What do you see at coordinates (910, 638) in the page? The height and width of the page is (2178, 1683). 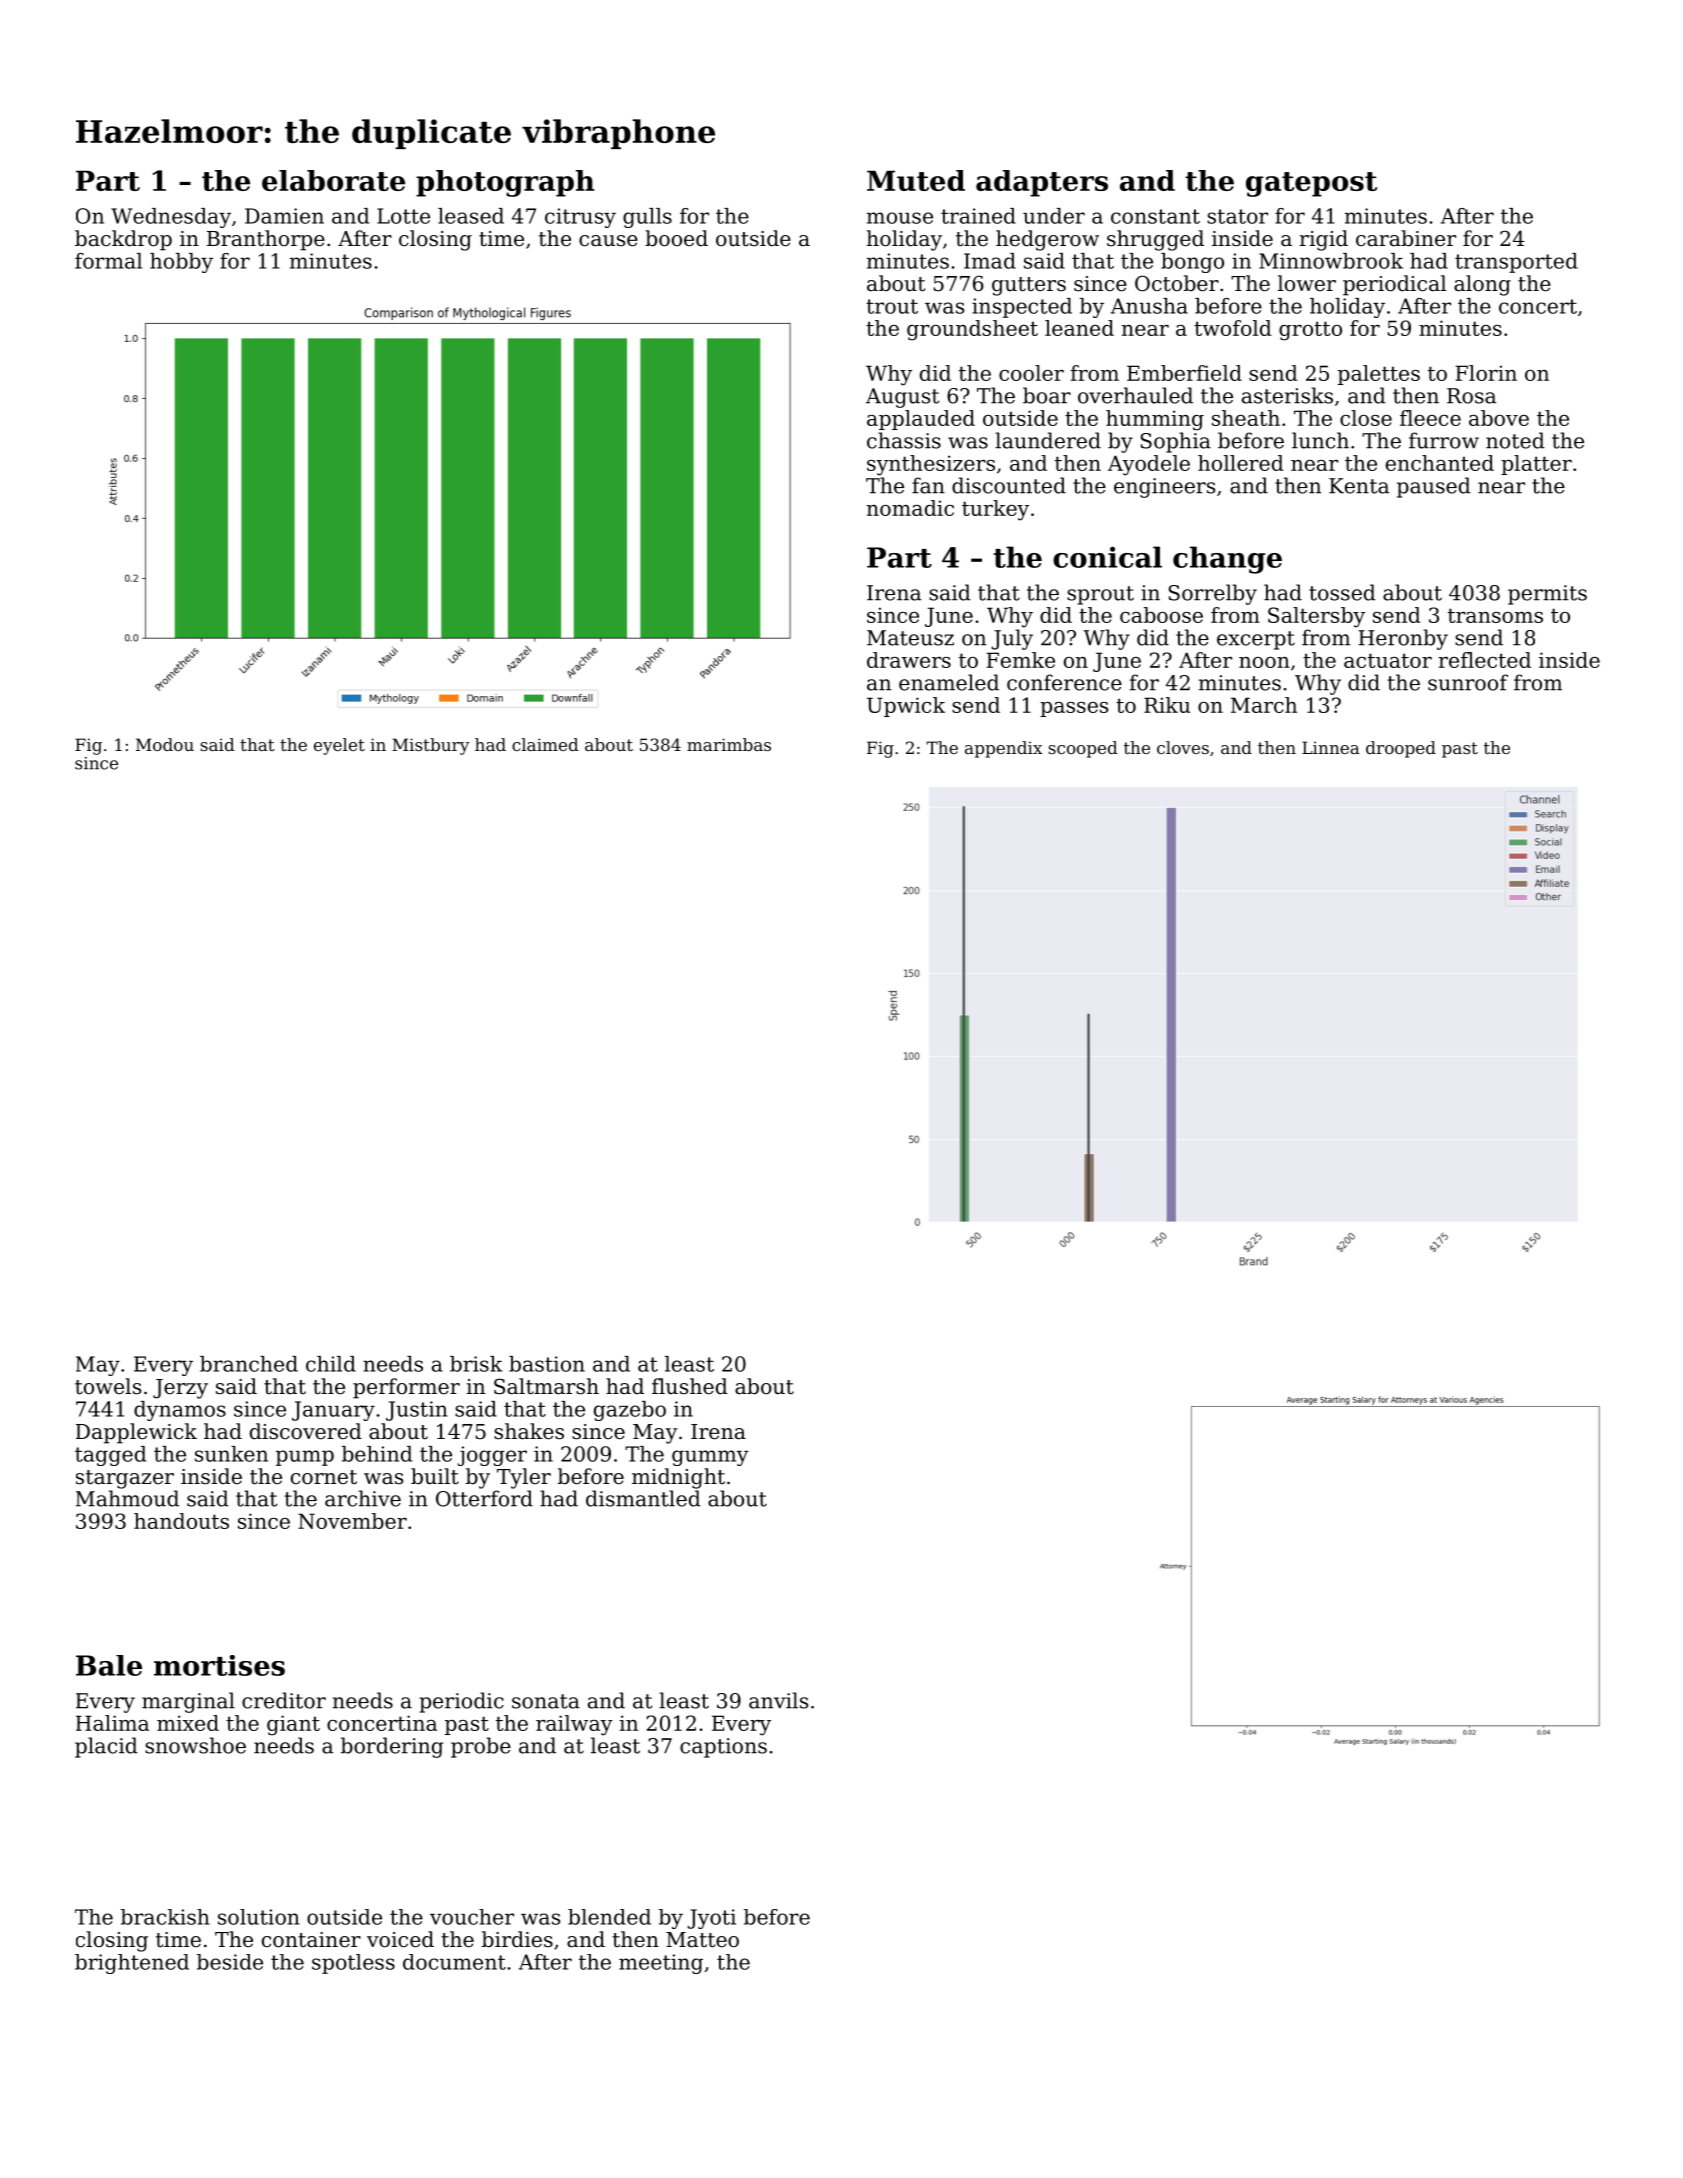 I see `Mateusz` at bounding box center [910, 638].
